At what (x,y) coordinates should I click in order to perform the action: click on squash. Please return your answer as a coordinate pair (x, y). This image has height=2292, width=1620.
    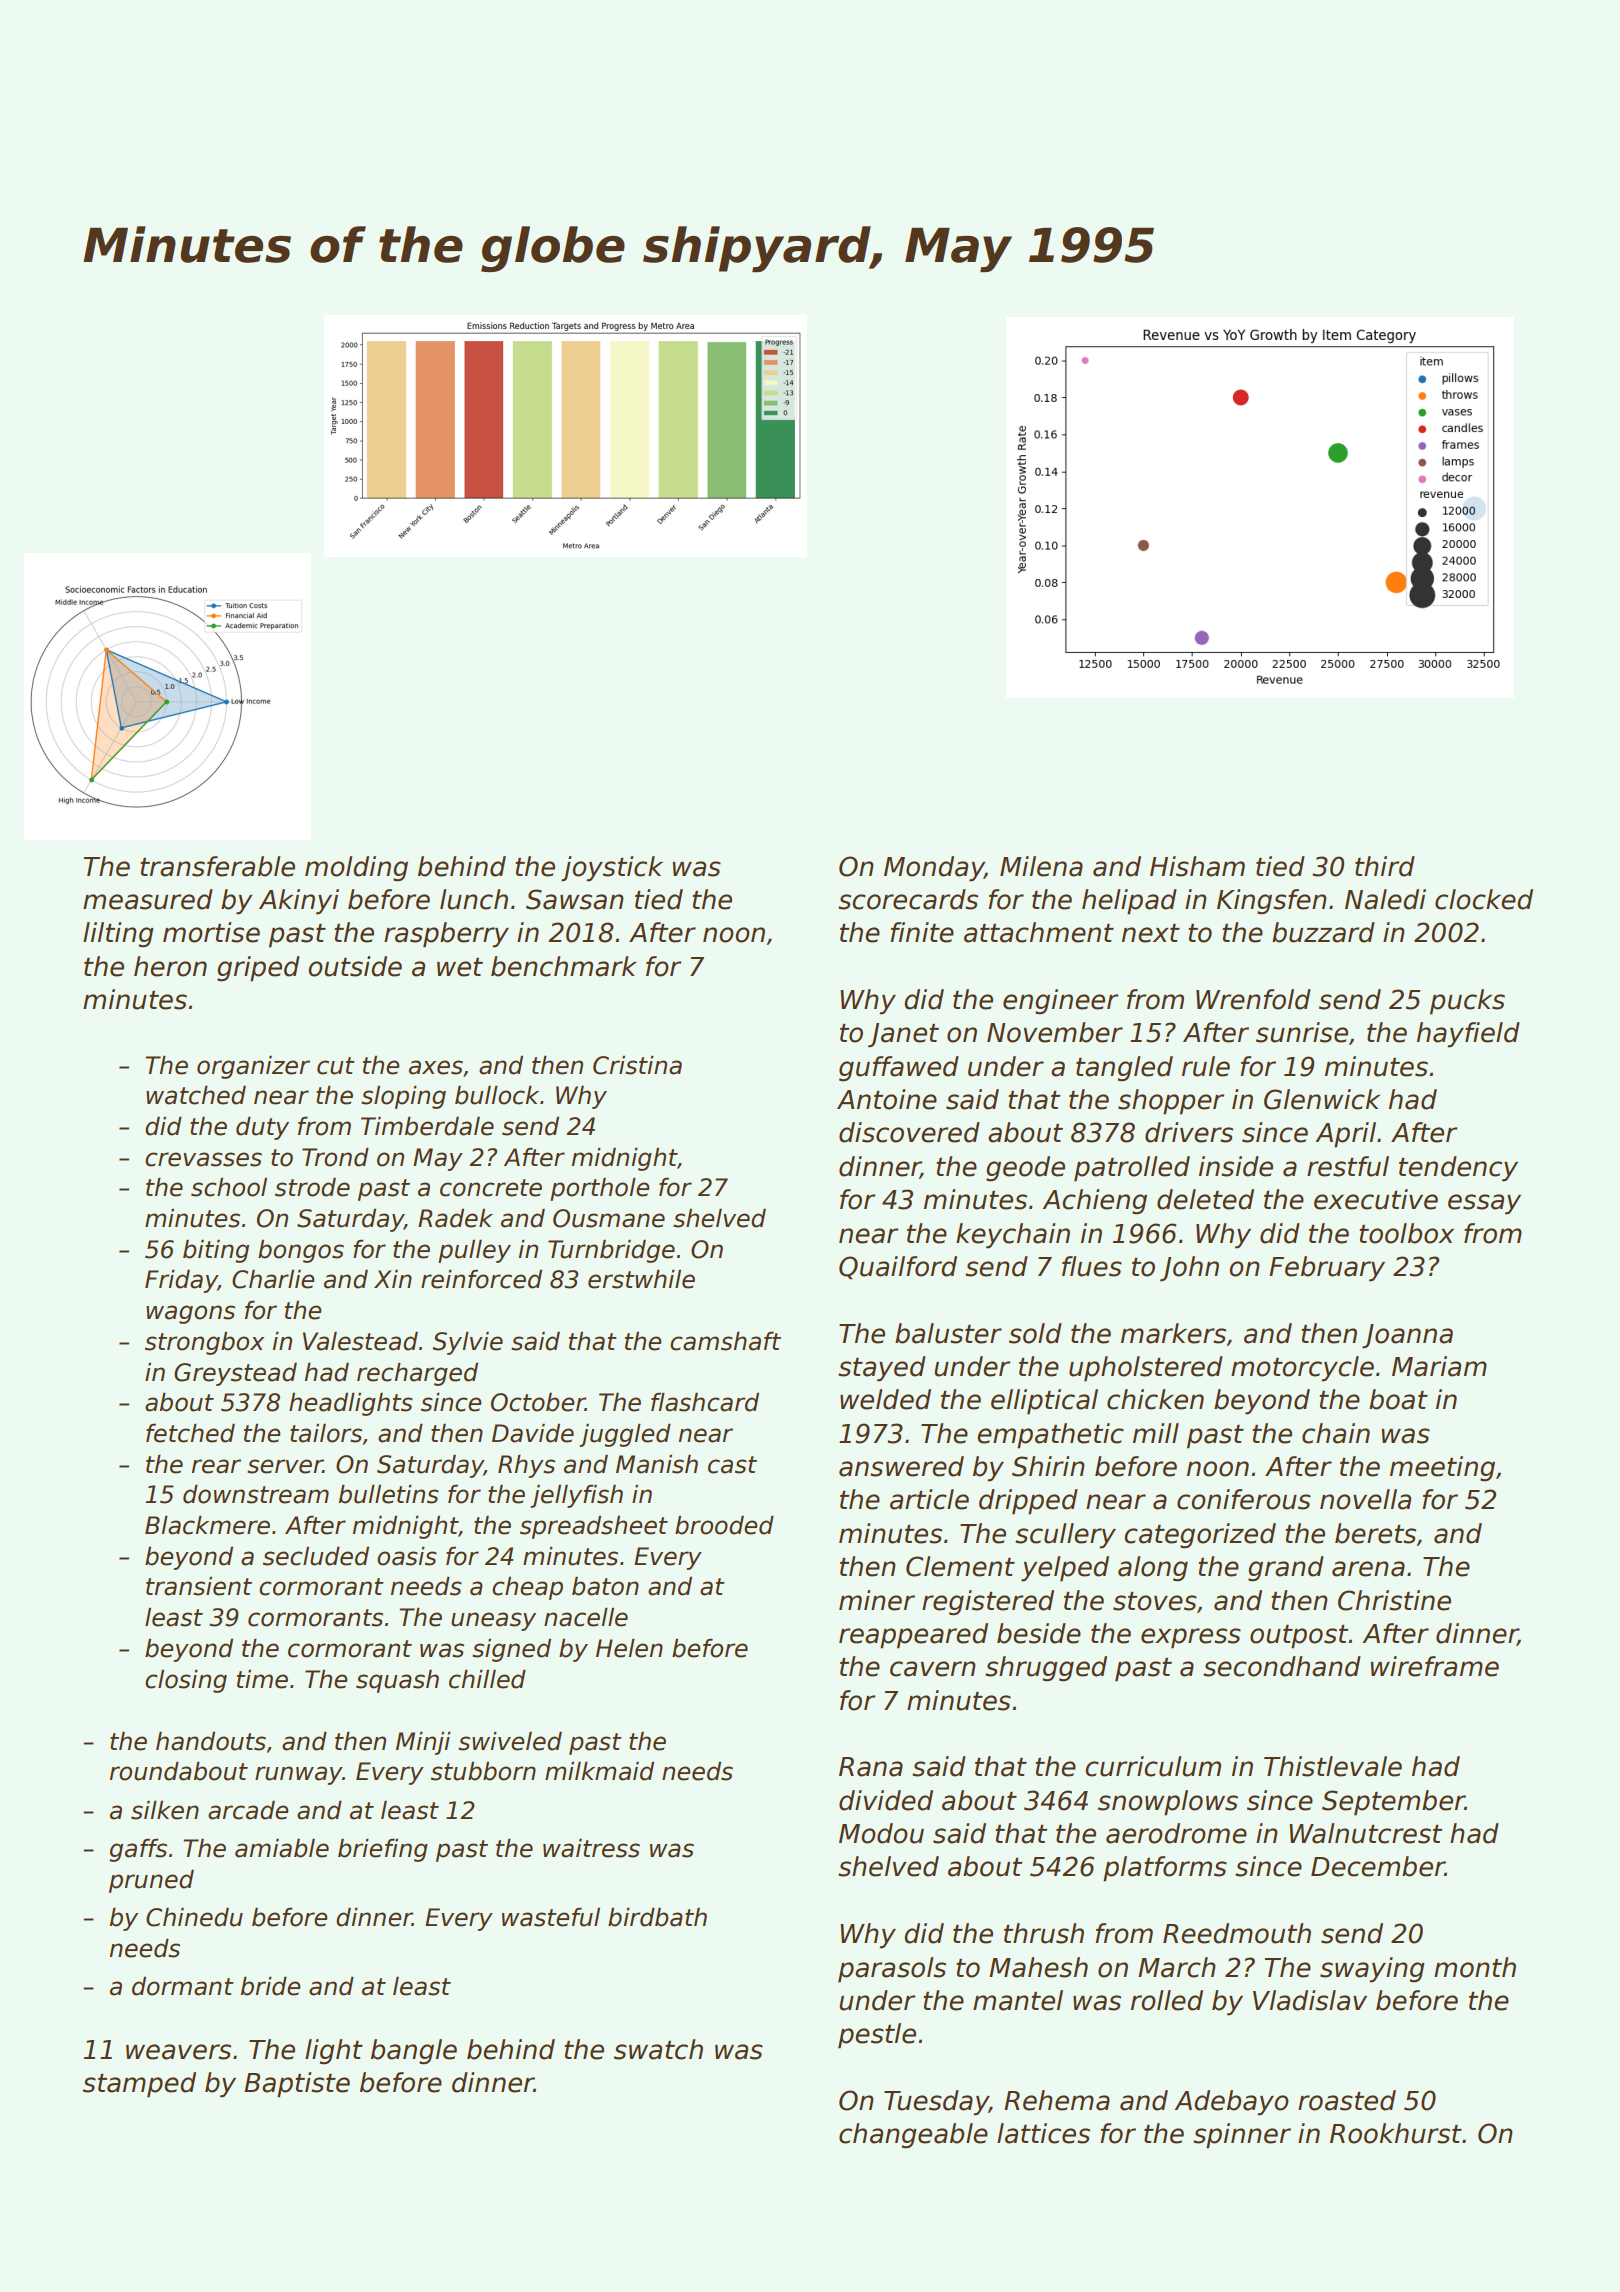
    Looking at the image, I should click on (397, 1681).
